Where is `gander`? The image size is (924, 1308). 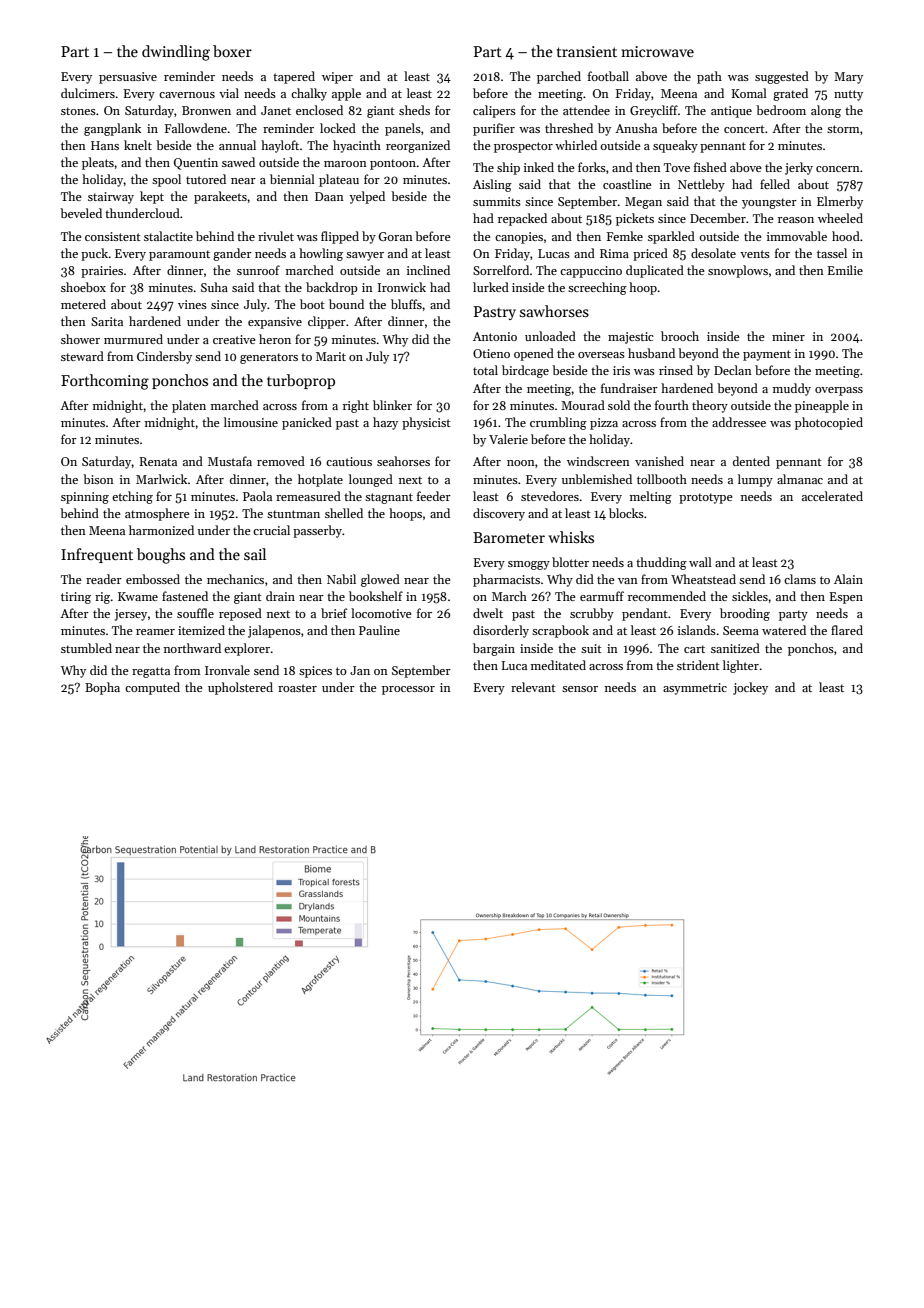 gander is located at coordinates (232, 254).
